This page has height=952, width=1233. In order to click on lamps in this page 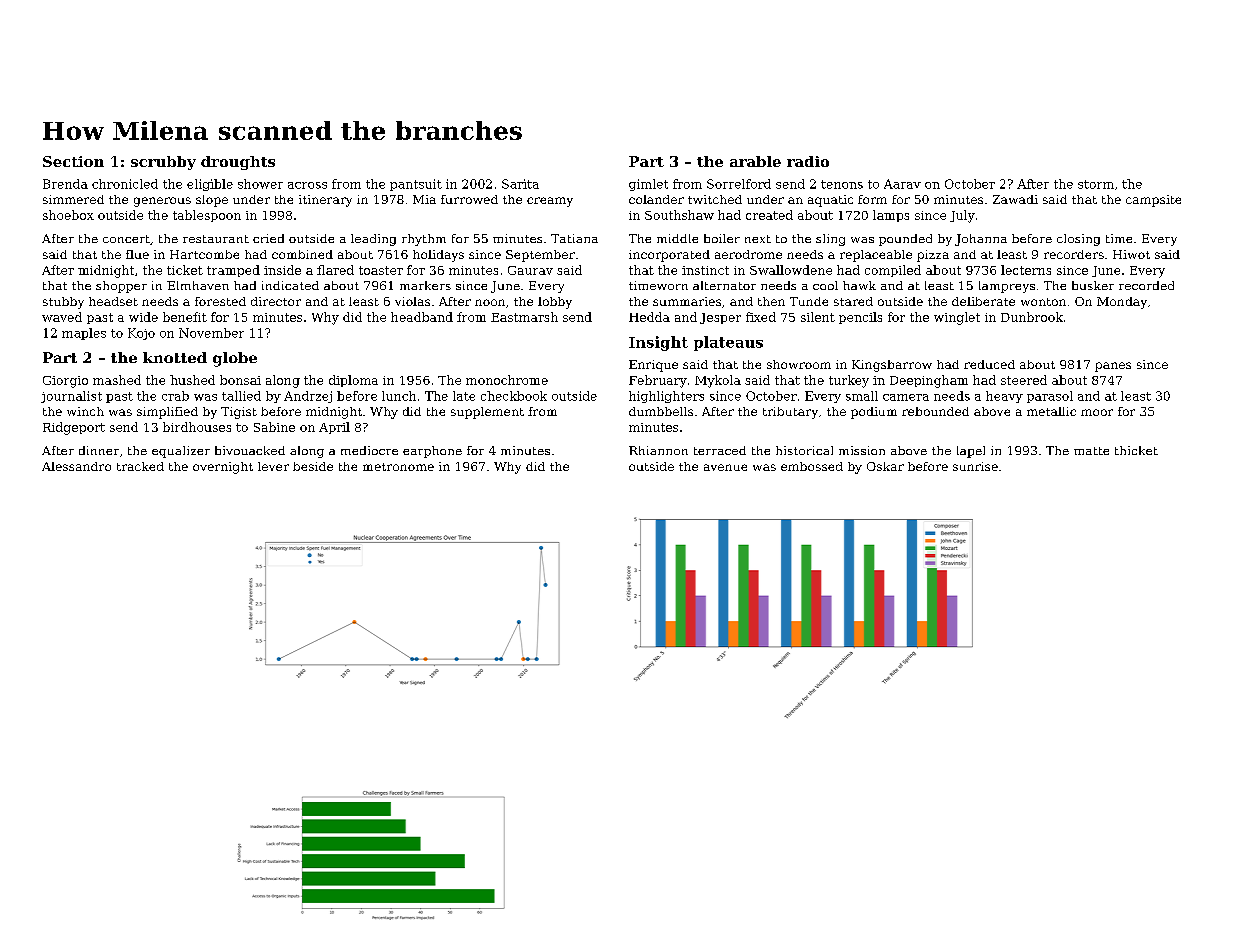, I will do `click(891, 216)`.
